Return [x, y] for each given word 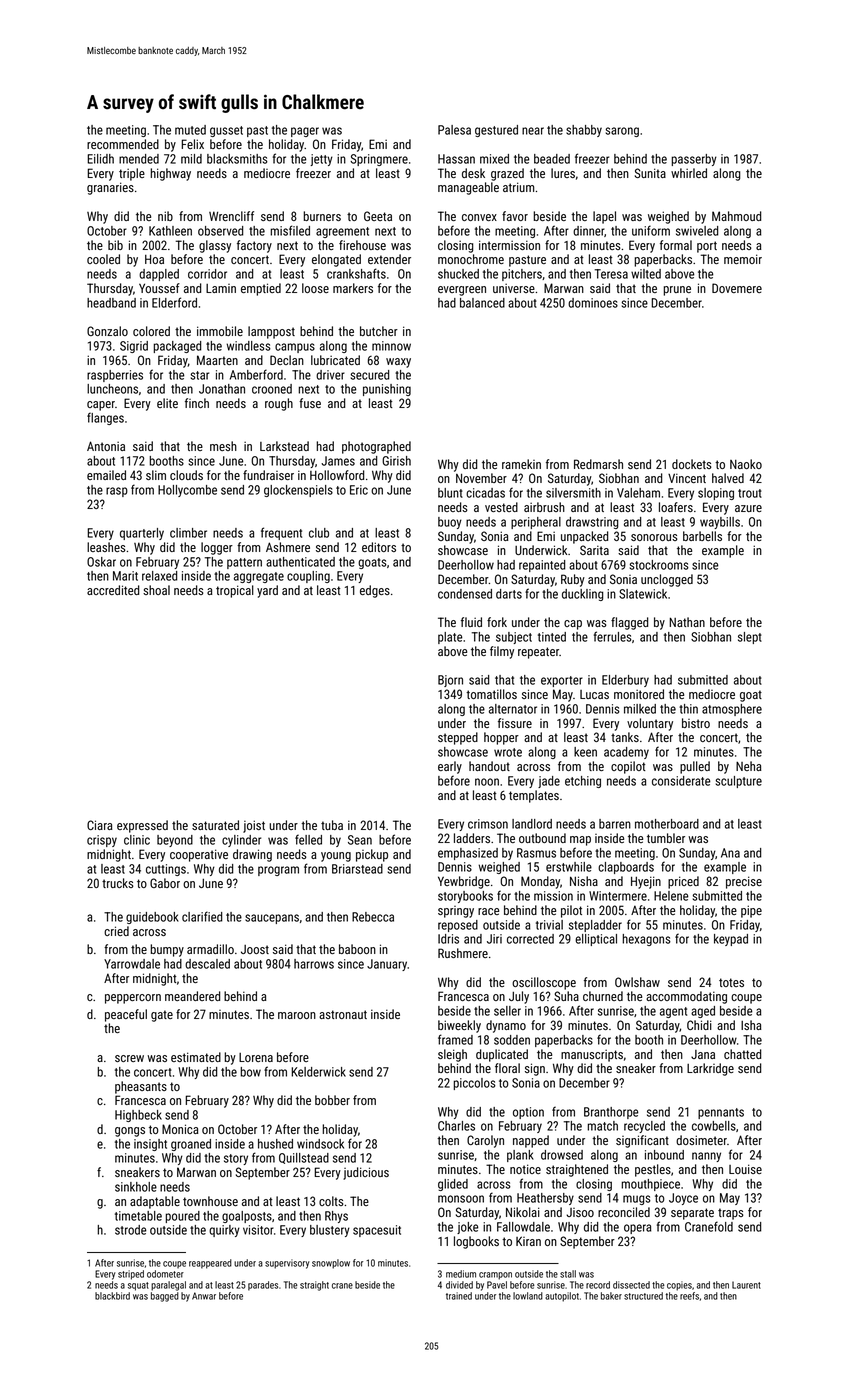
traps [731, 1214]
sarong [622, 132]
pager [305, 132]
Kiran [528, 1241]
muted [190, 130]
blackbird [112, 1296]
